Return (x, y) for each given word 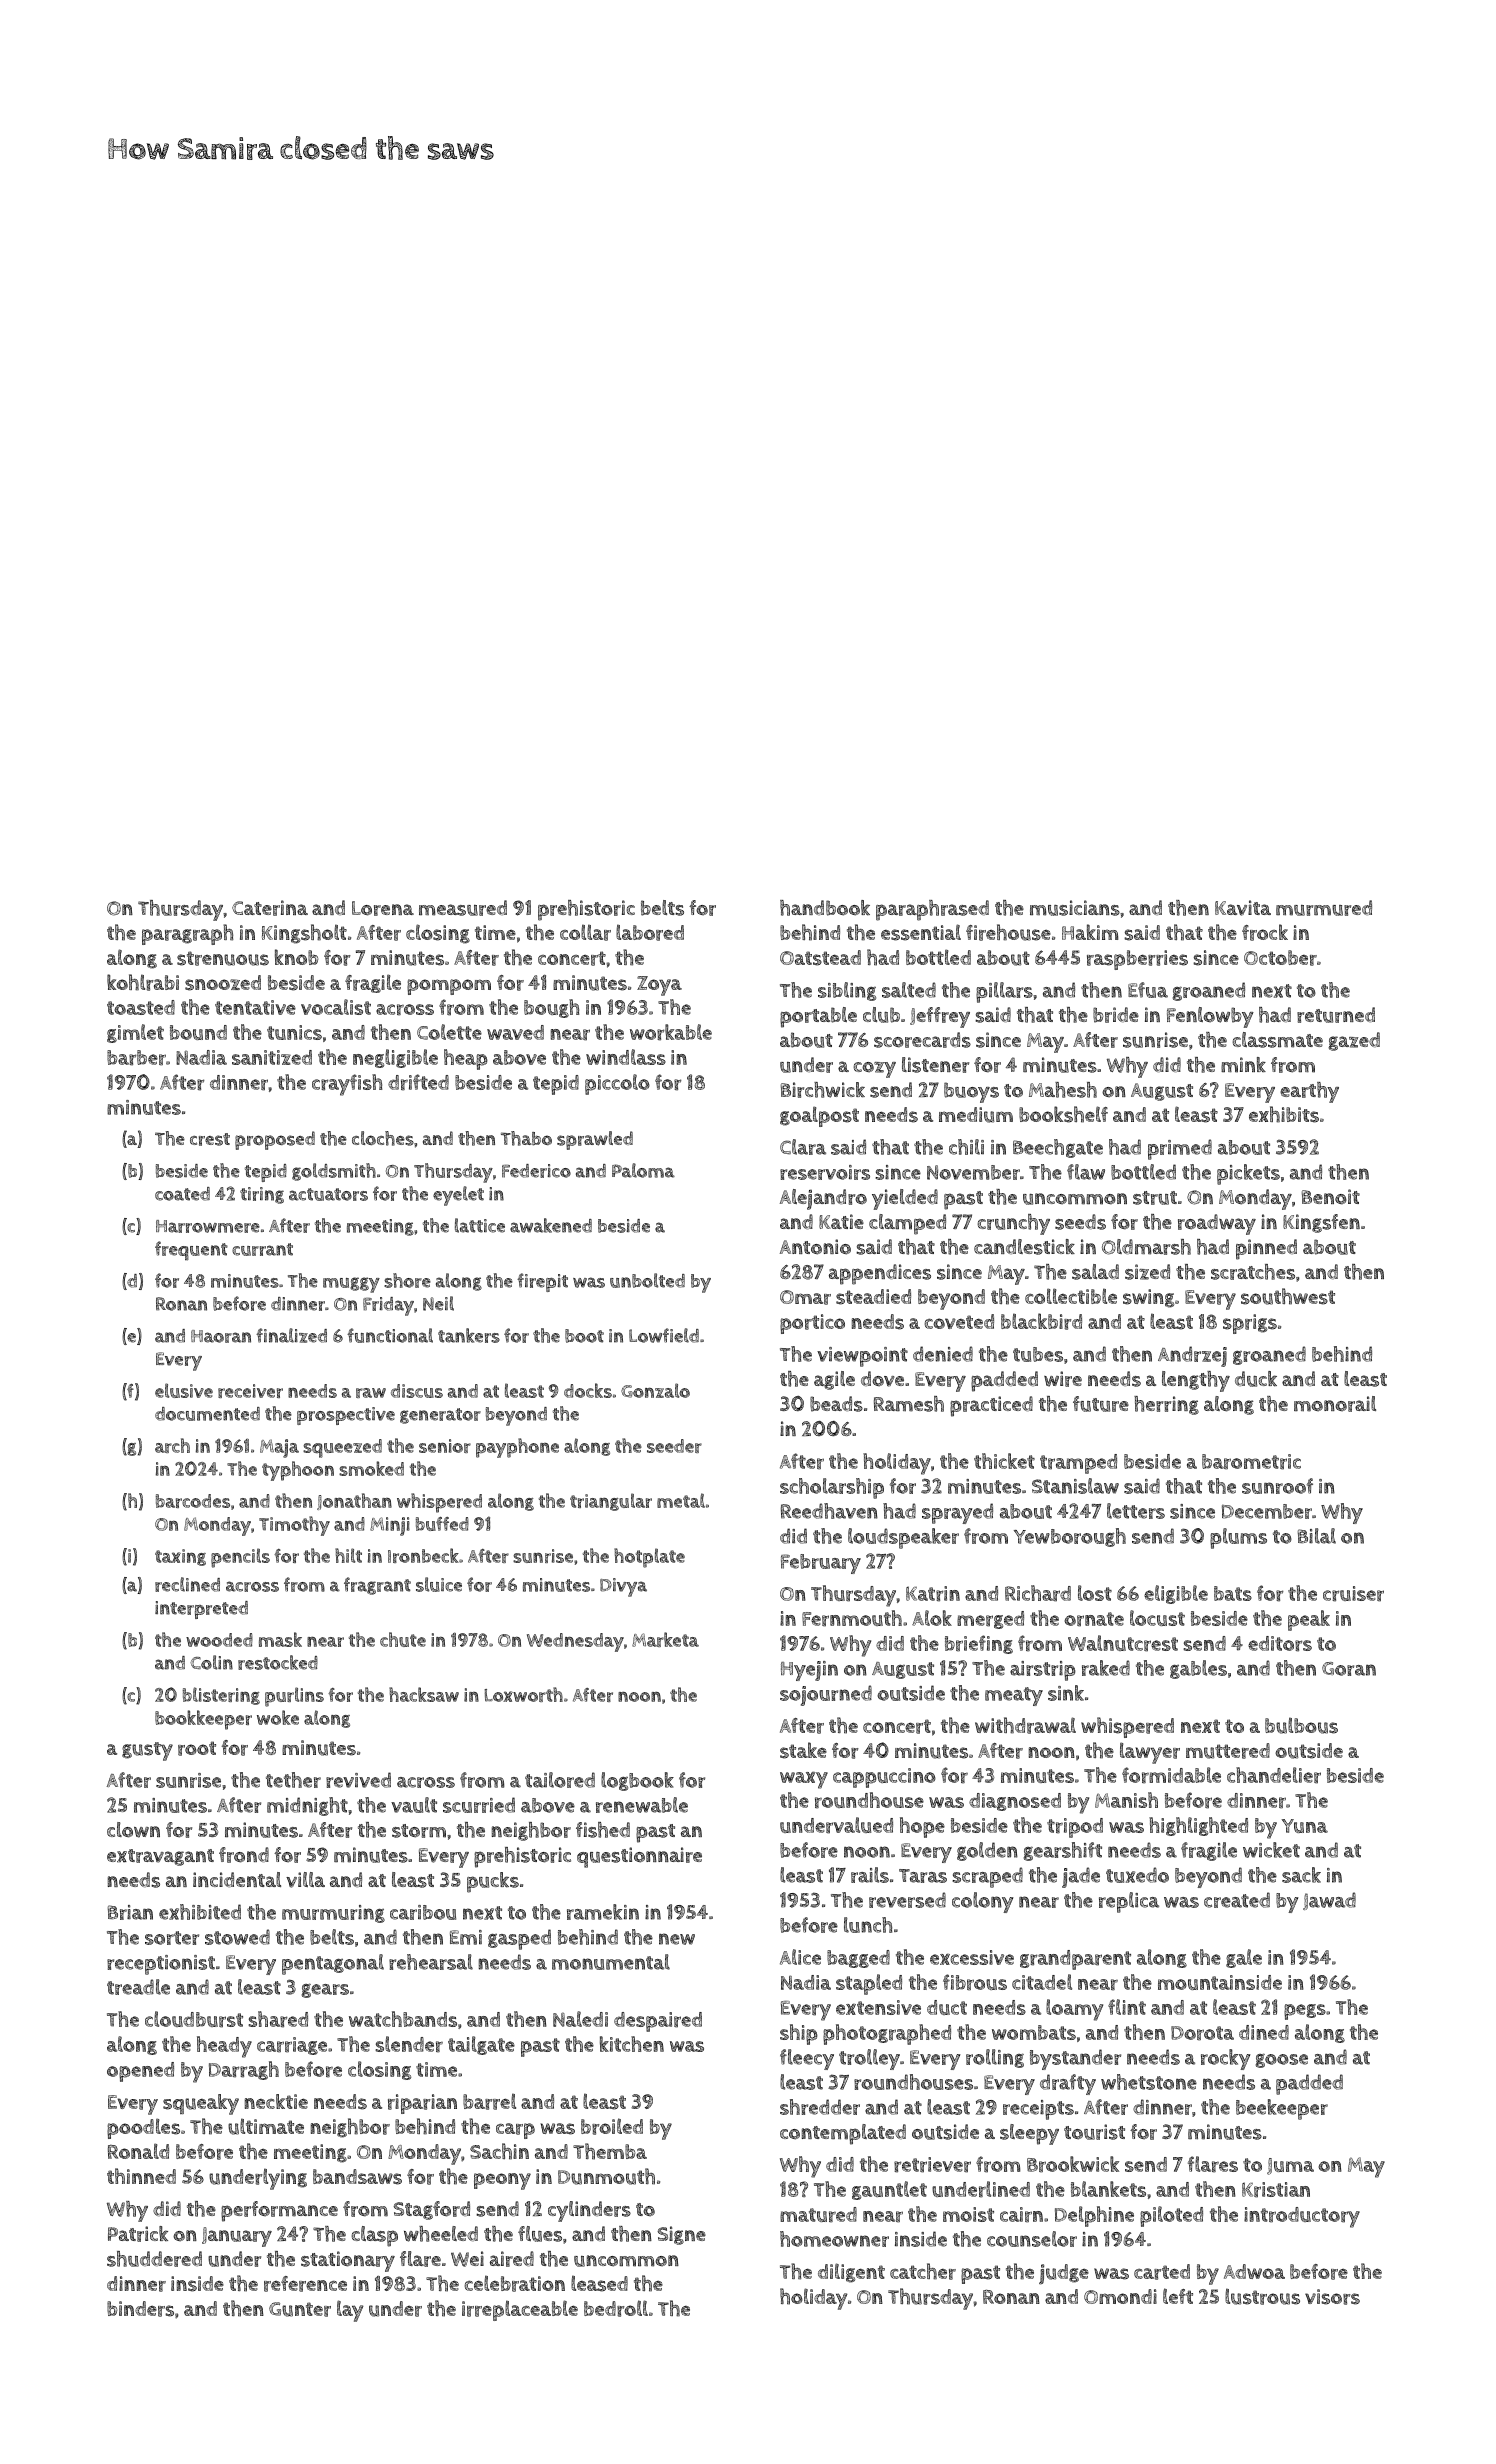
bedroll (616, 2308)
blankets (1108, 2189)
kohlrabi (143, 982)
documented (207, 1414)
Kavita (1243, 908)
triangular (611, 1502)
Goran (1349, 1669)
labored (650, 932)
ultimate (266, 2126)
